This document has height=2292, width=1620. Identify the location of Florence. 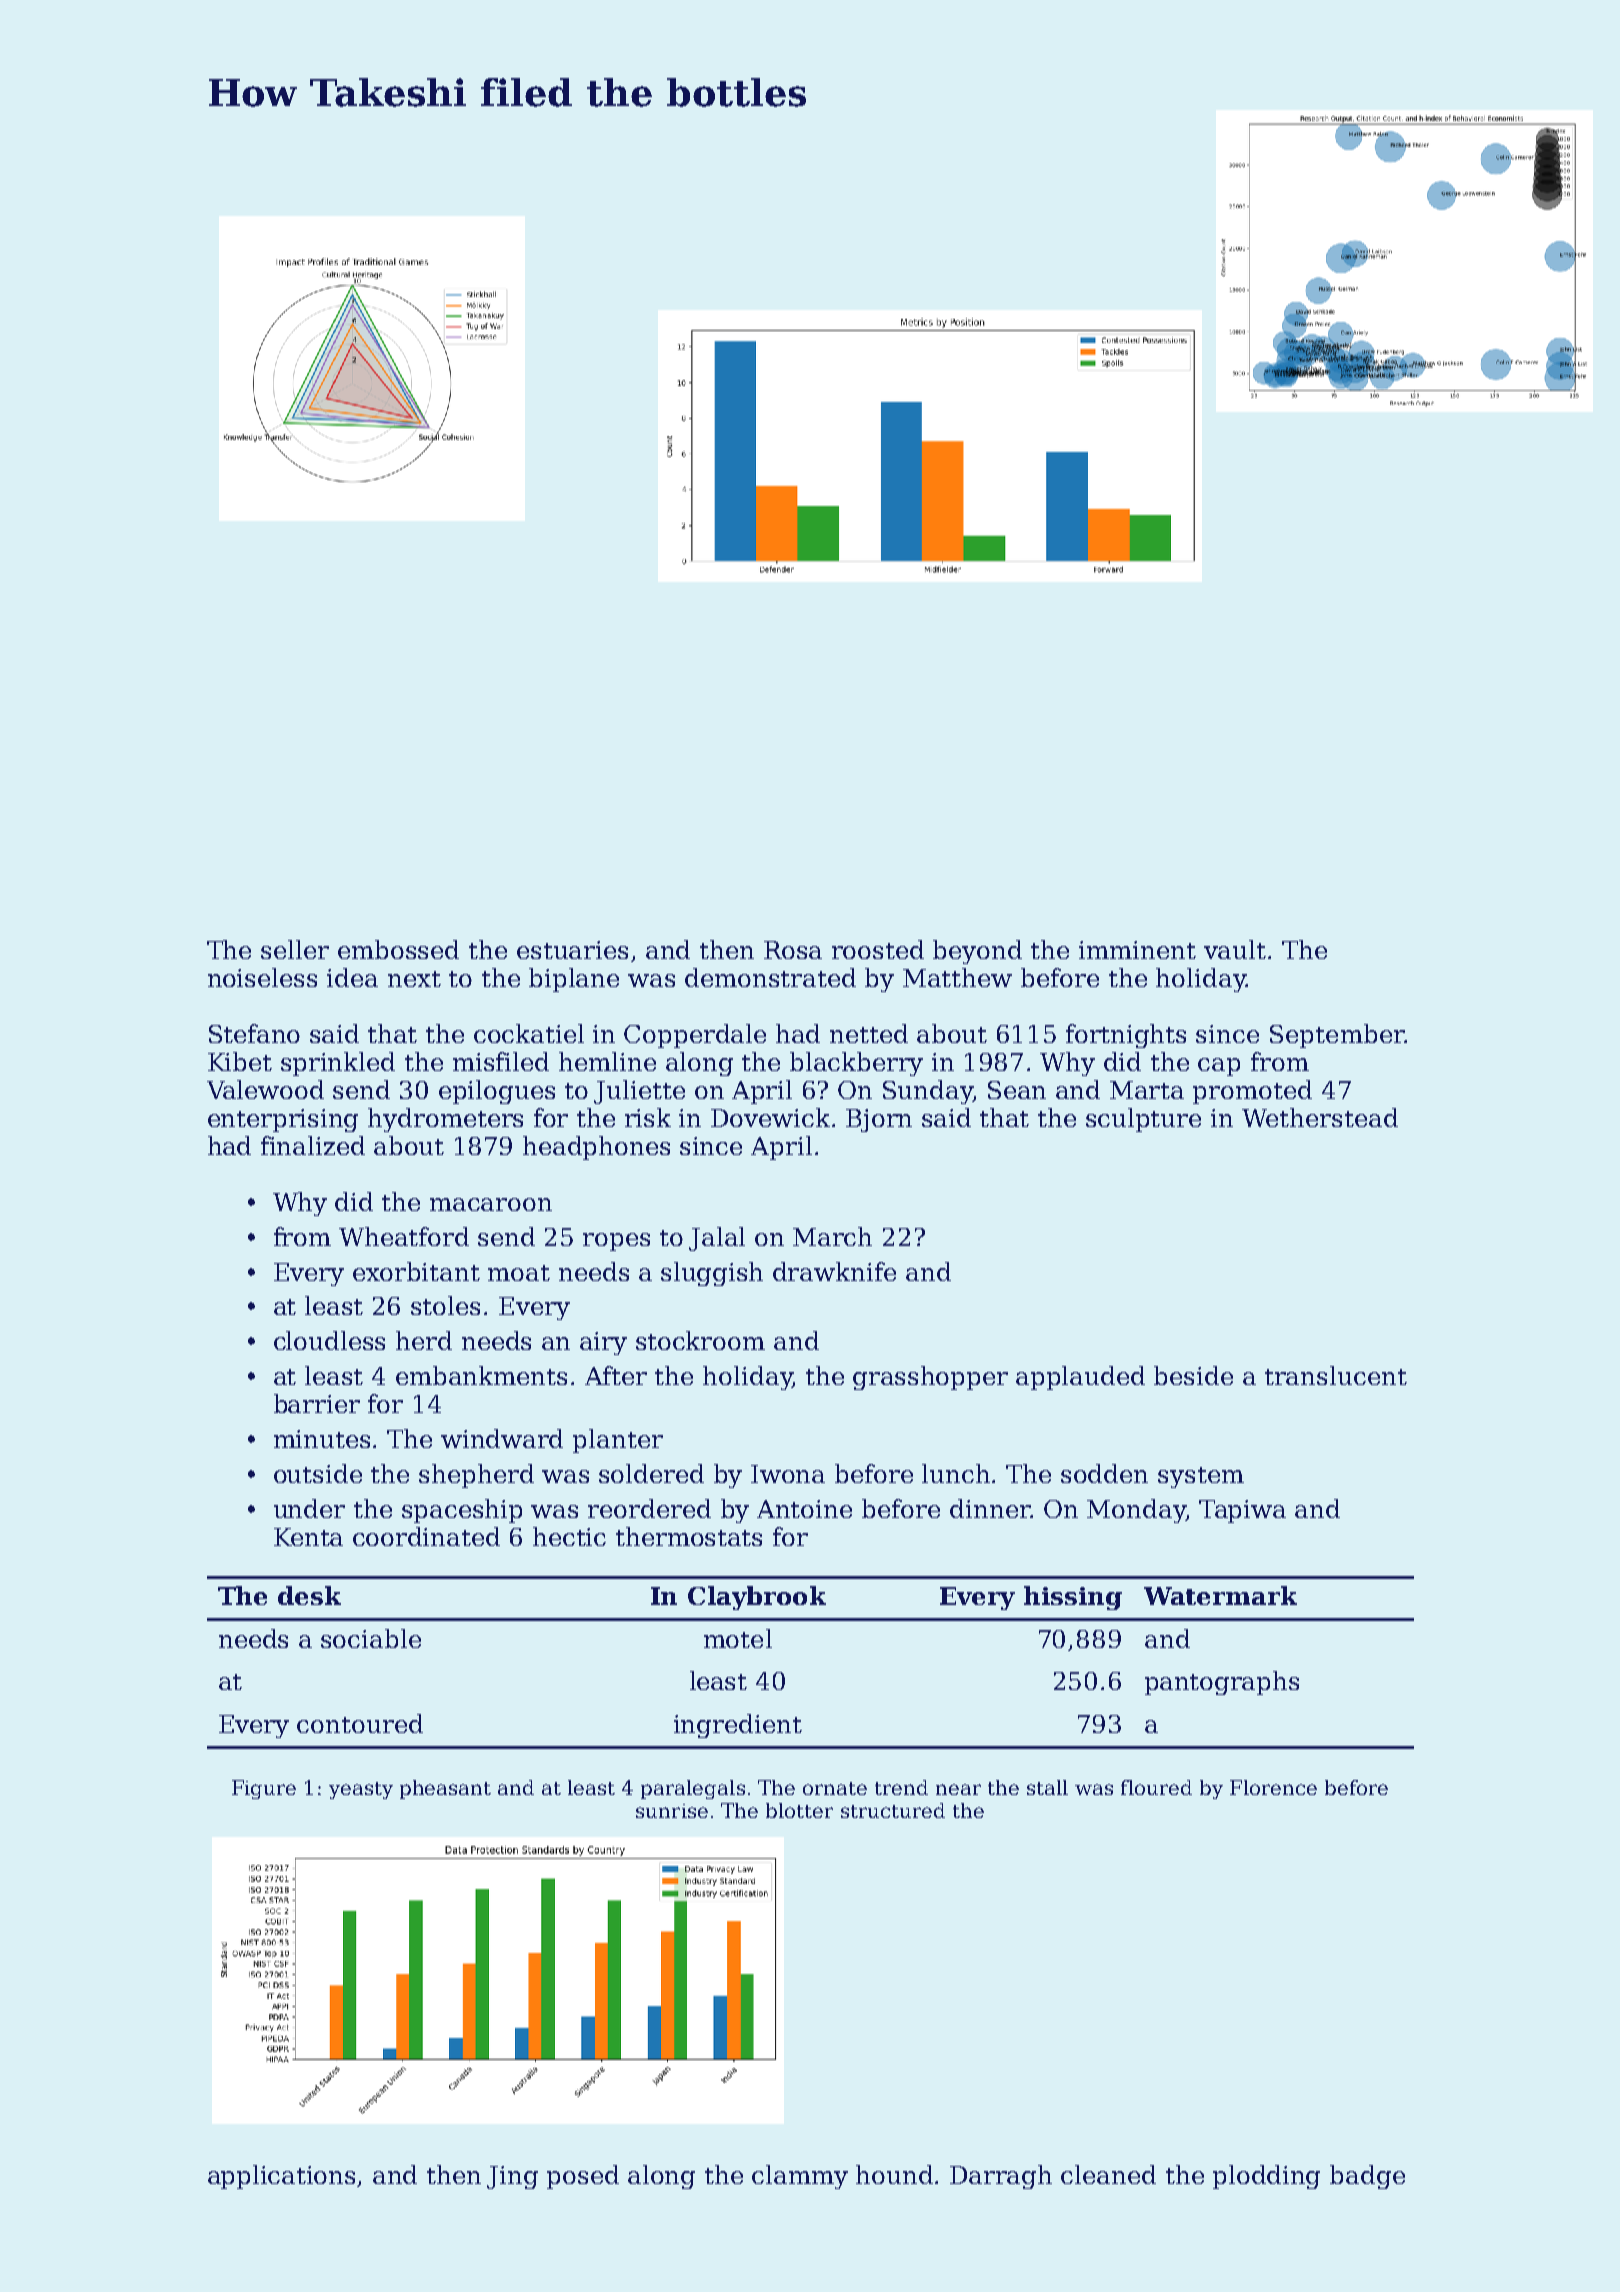
(1273, 1787).
